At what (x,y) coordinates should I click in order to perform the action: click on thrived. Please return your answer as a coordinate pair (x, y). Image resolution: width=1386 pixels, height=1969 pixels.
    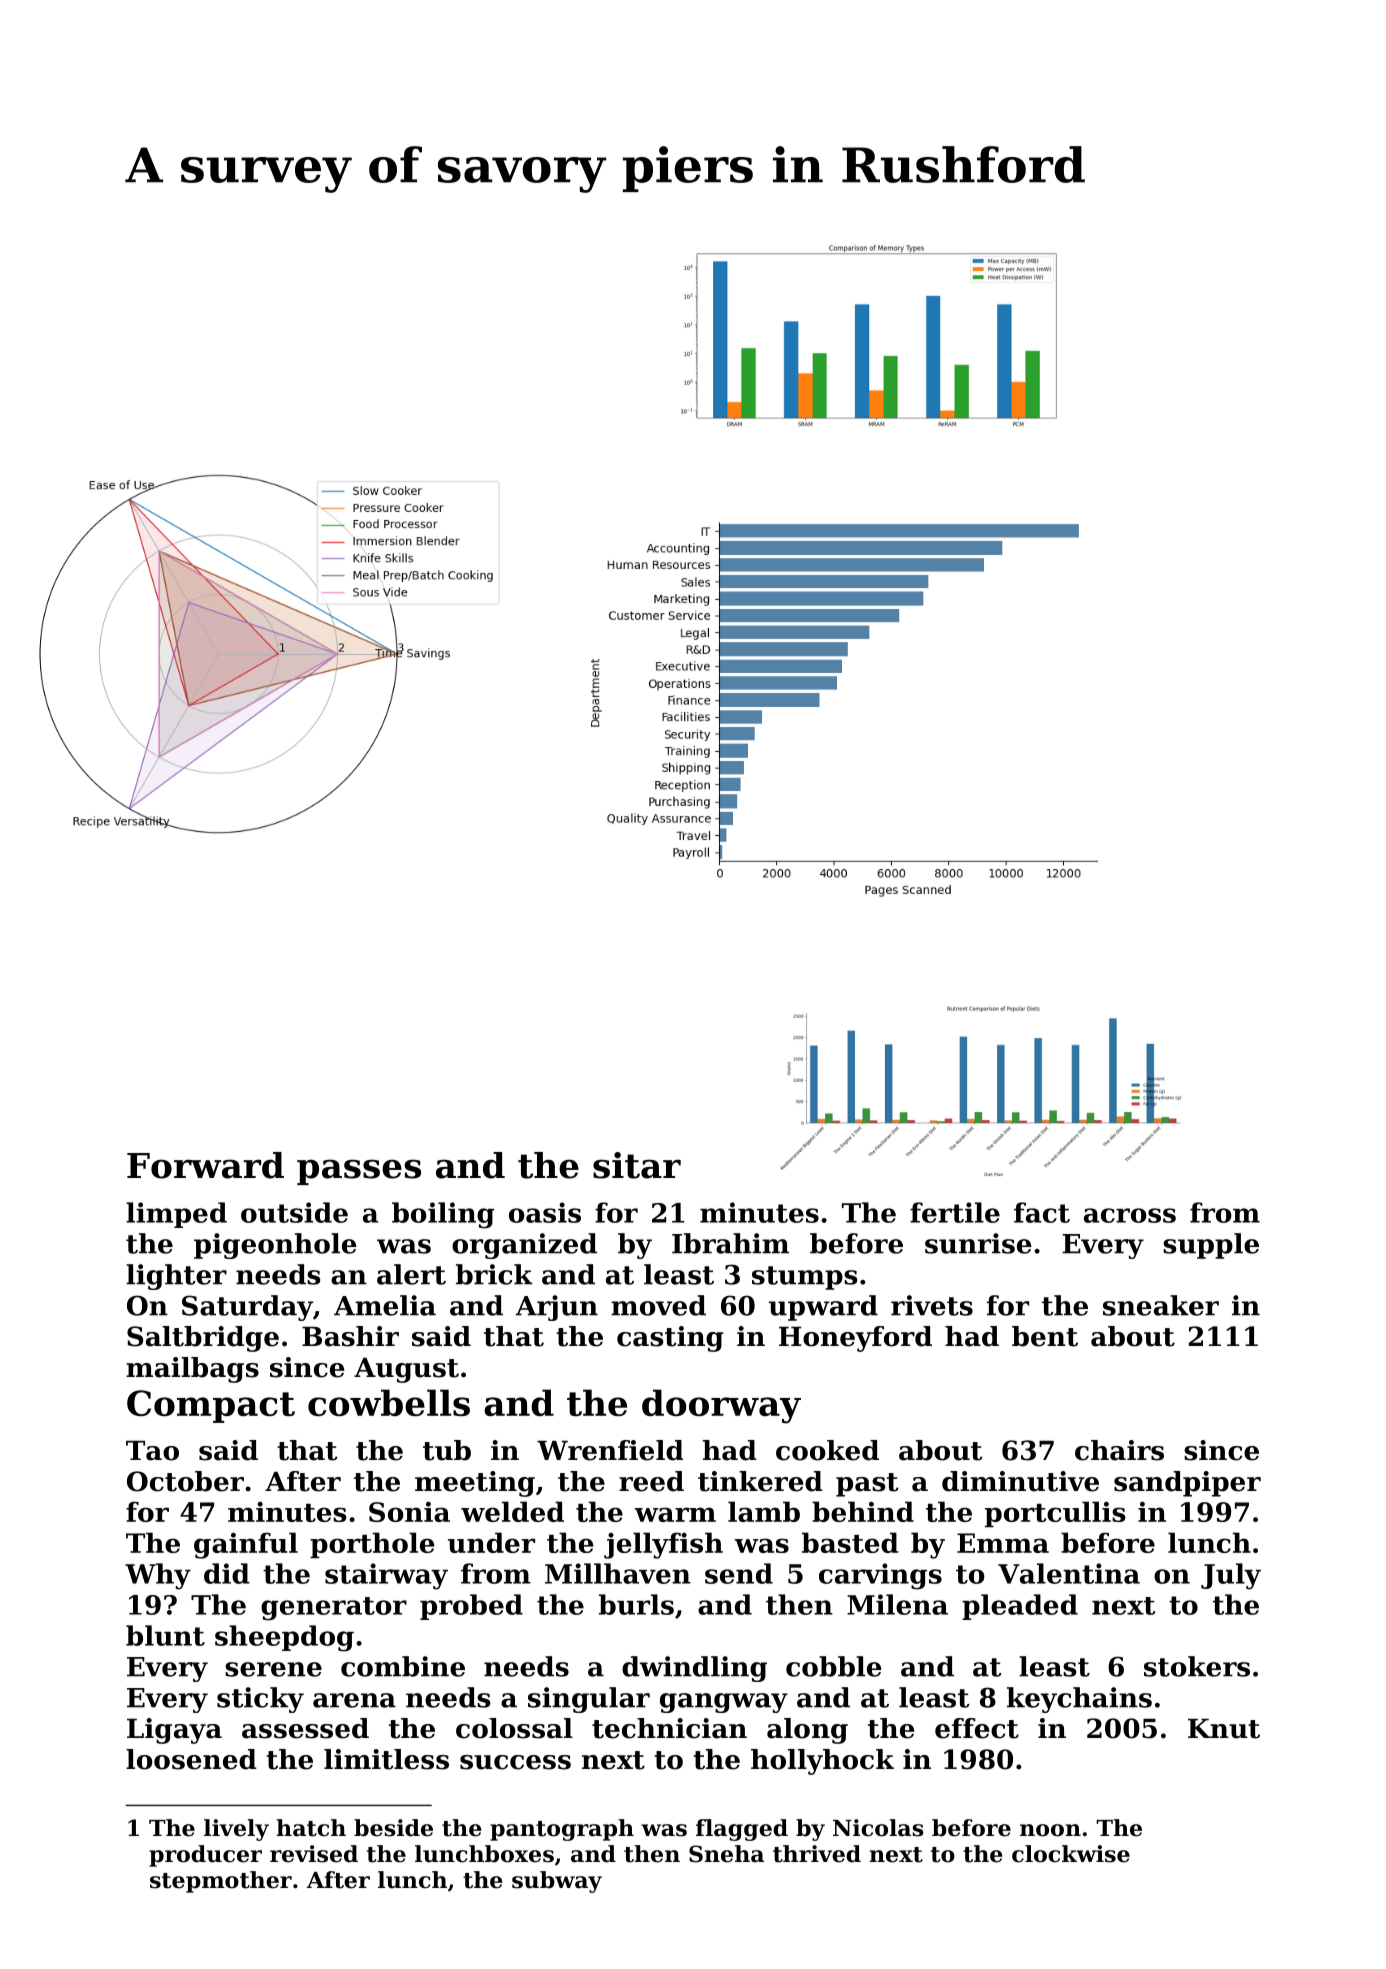
    Looking at the image, I should click on (817, 1854).
